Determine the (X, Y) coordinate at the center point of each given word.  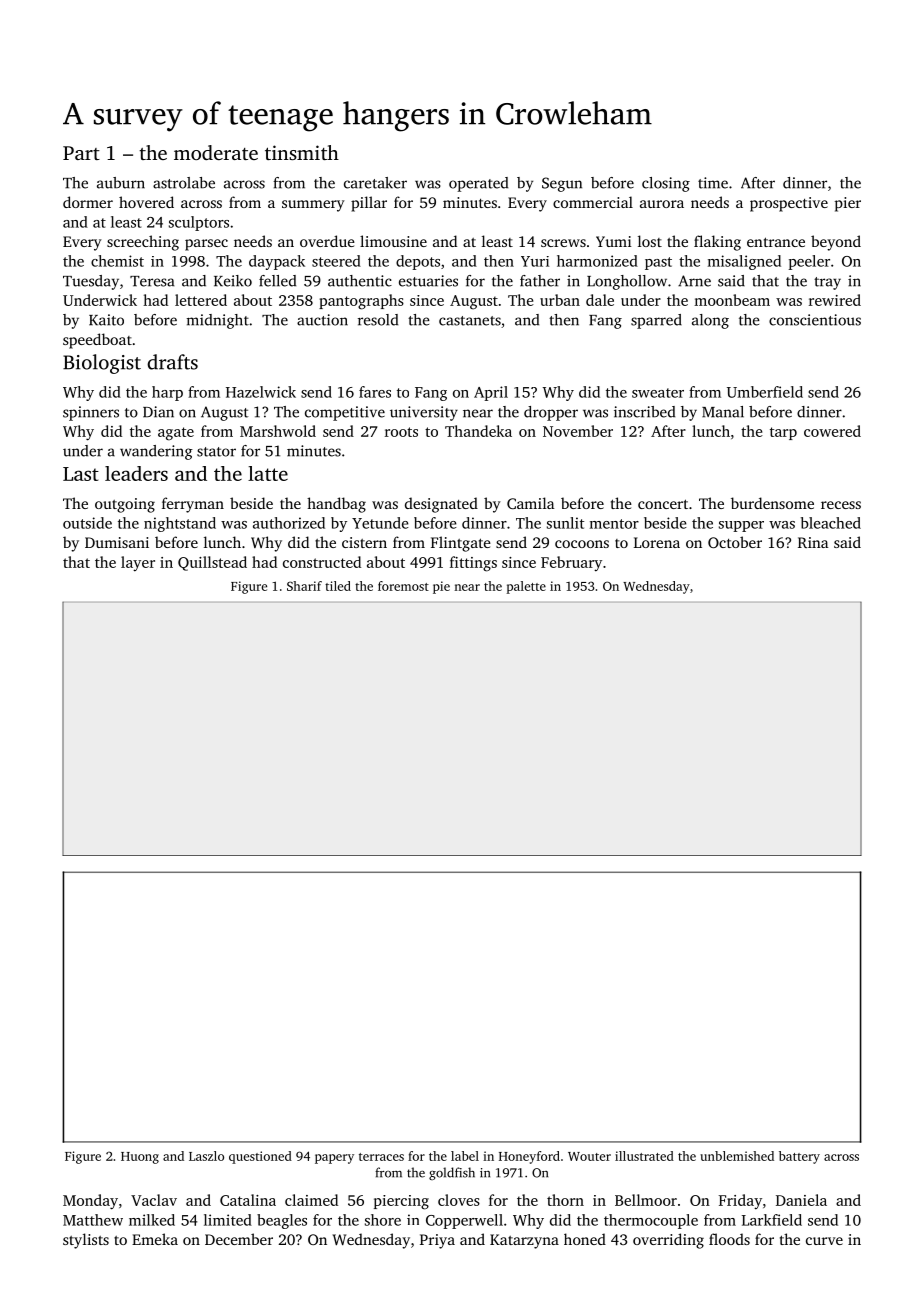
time (713, 183)
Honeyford (529, 1157)
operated (478, 184)
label (465, 1156)
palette (526, 587)
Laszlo (206, 1156)
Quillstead (212, 563)
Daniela (801, 1200)
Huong (140, 1158)
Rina (813, 542)
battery (799, 1157)
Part (81, 153)
